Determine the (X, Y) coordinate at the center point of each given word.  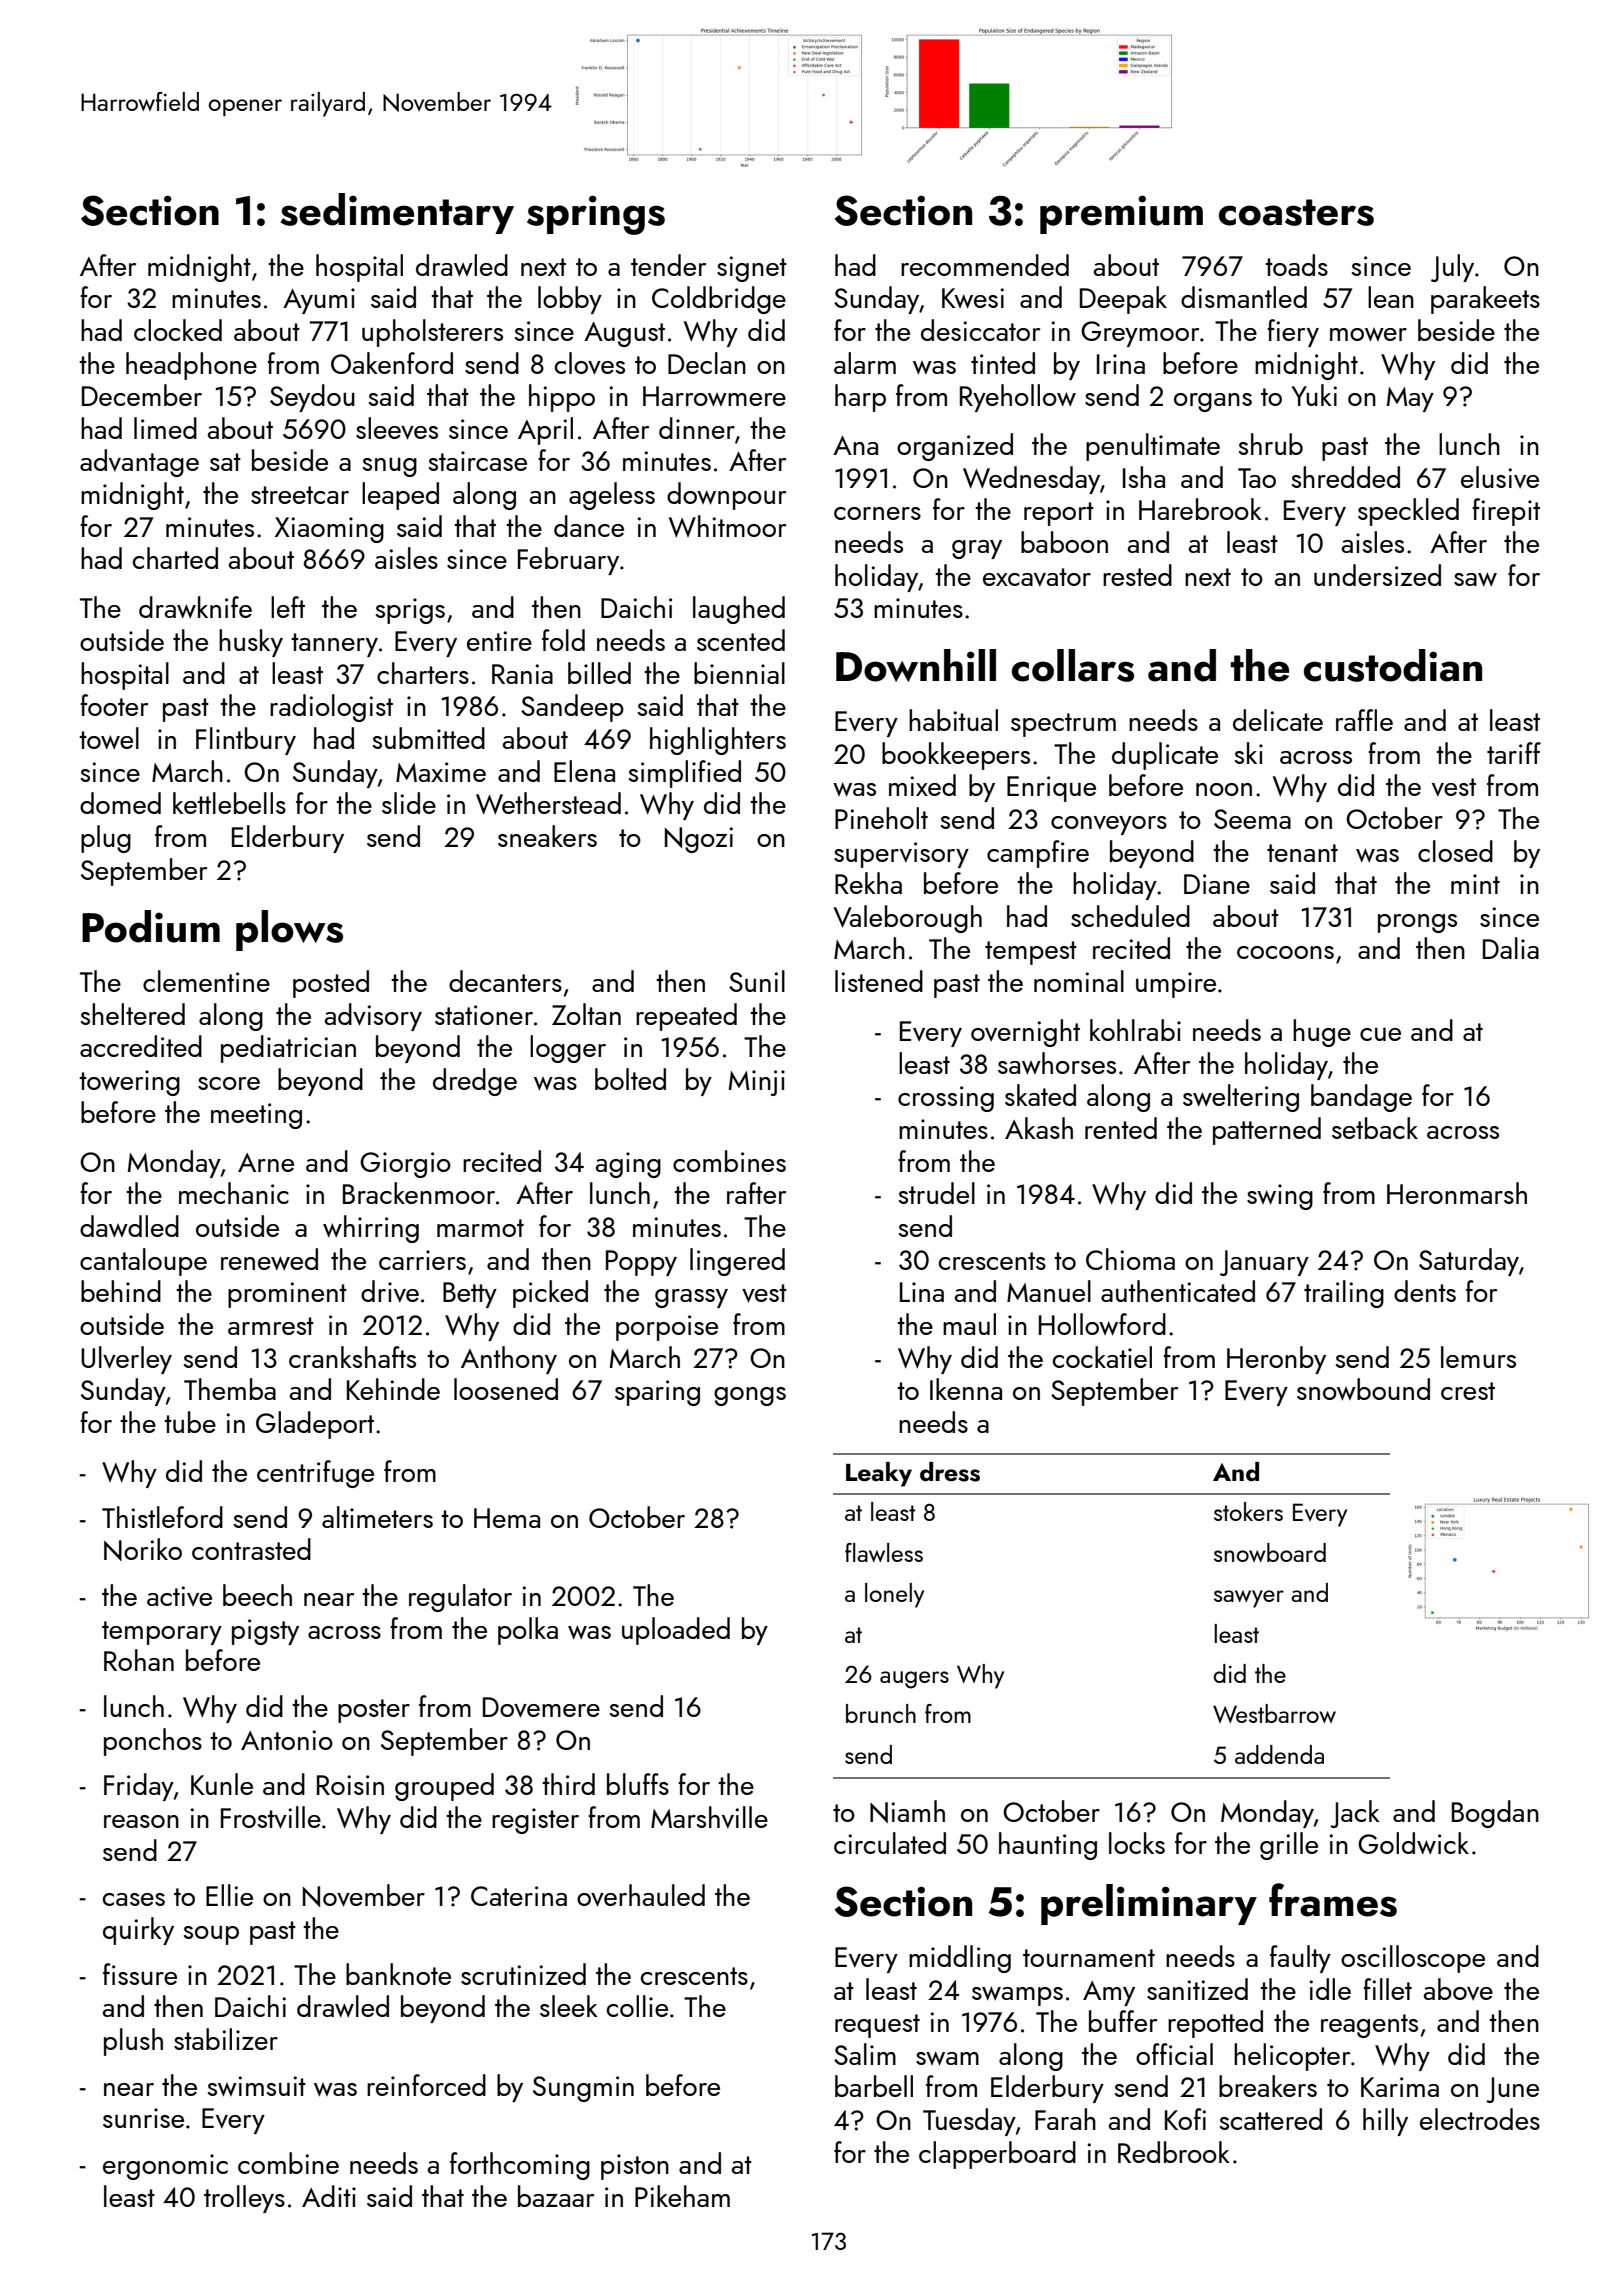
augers (914, 1680)
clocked (178, 330)
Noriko (143, 1549)
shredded (1346, 477)
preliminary (1149, 1904)
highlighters (718, 741)
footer (114, 705)
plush (133, 2042)
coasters (1296, 212)
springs (596, 215)
